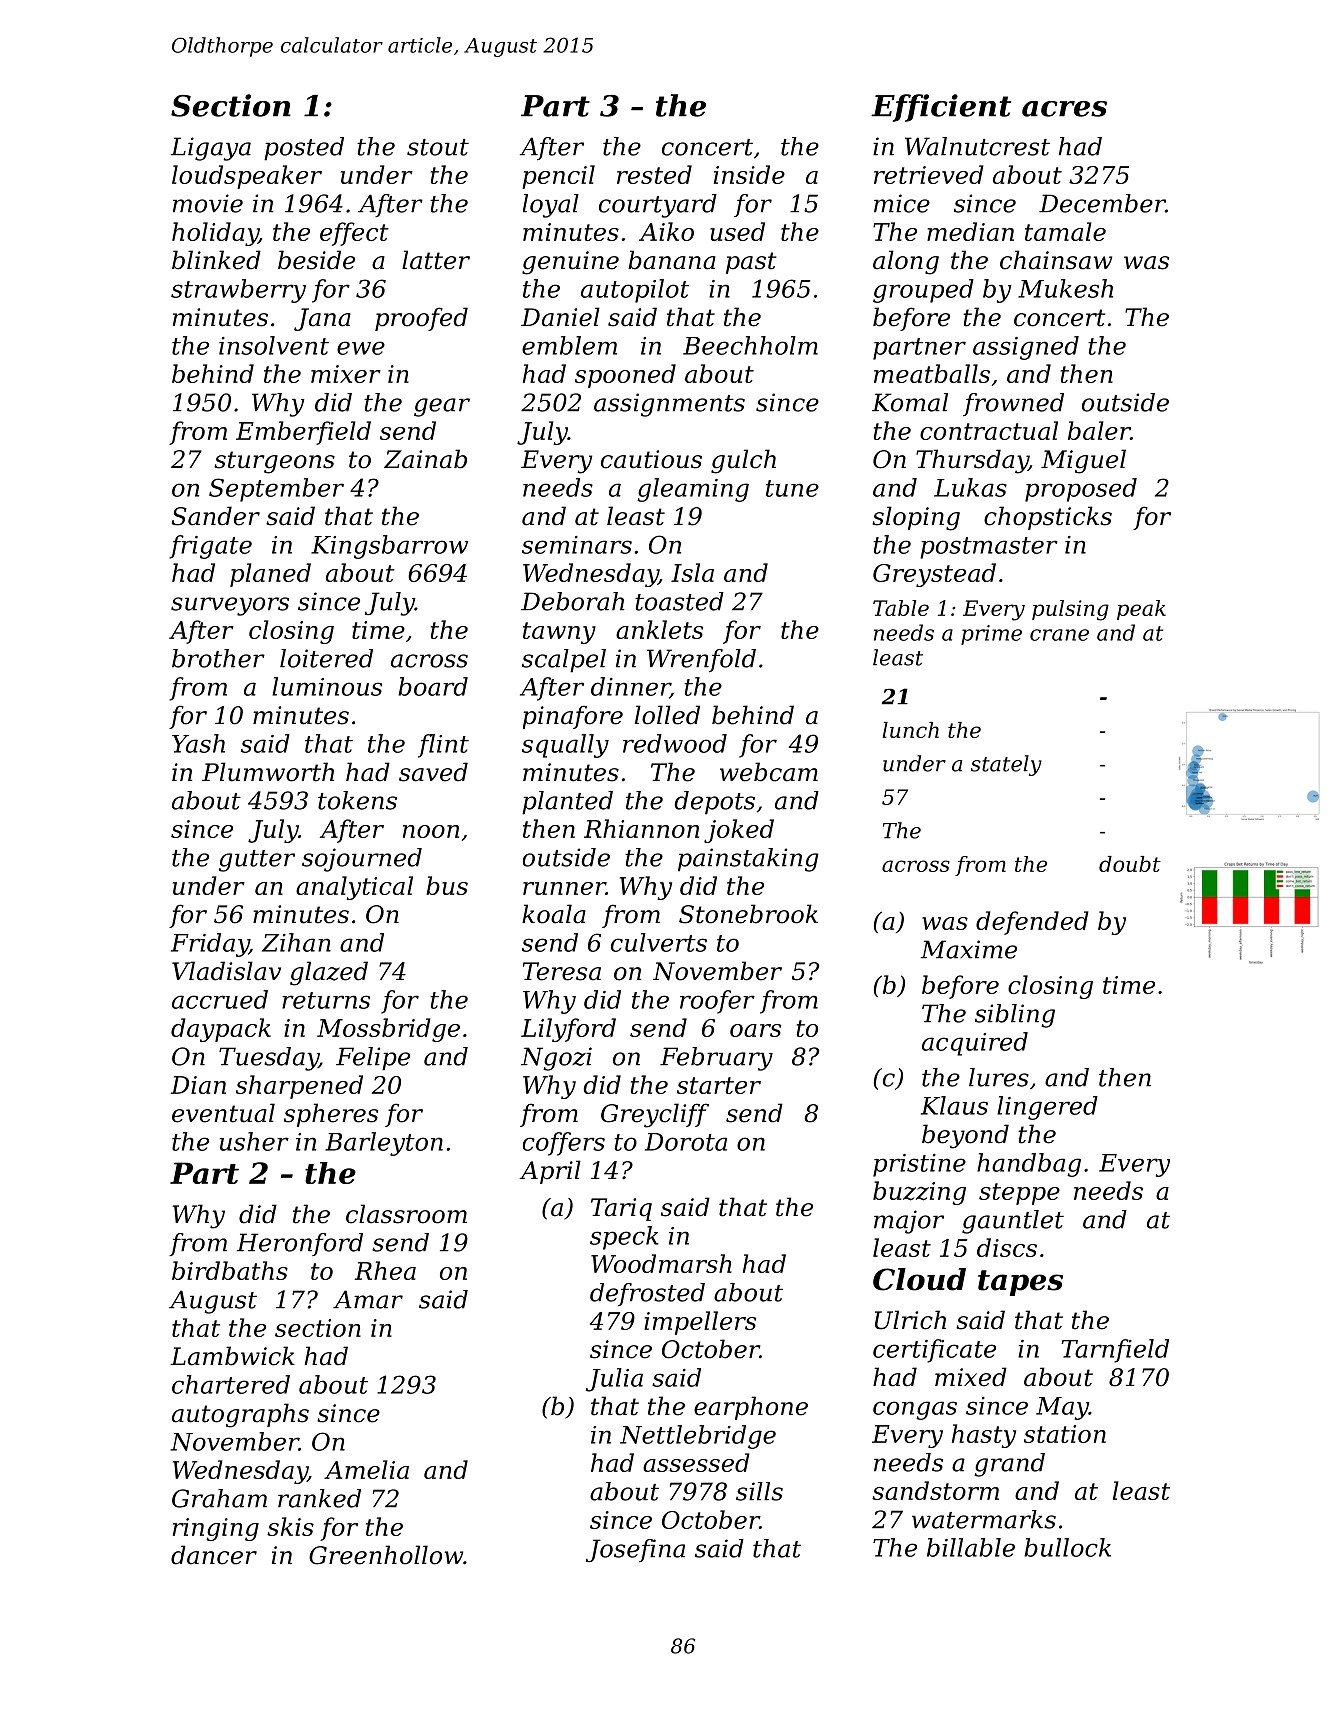 This page has width=1341, height=1735. Describe the element at coordinates (748, 860) in the page. I see `painstaking` at that location.
